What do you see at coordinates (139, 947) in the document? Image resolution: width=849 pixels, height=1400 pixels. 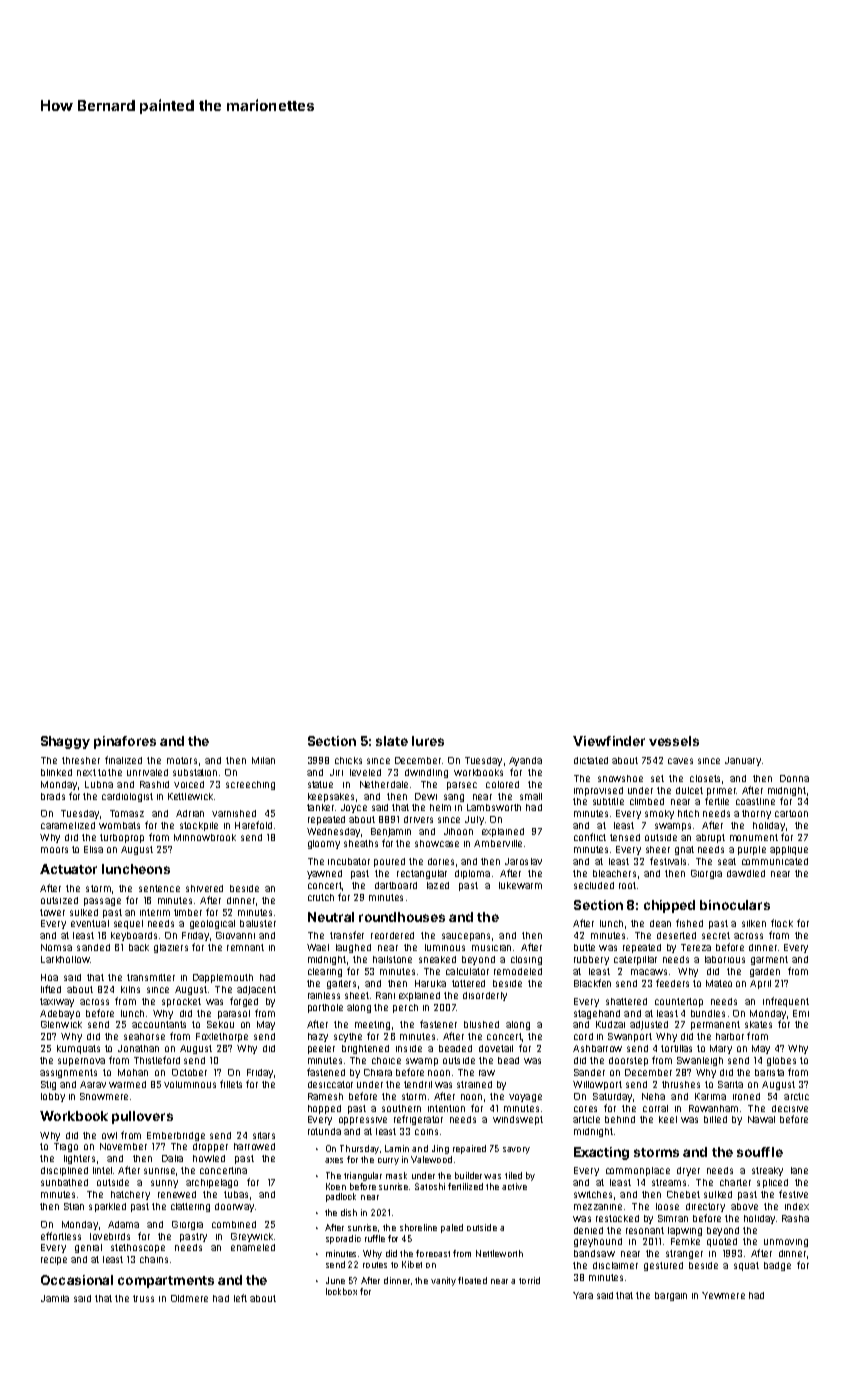 I see `back` at bounding box center [139, 947].
